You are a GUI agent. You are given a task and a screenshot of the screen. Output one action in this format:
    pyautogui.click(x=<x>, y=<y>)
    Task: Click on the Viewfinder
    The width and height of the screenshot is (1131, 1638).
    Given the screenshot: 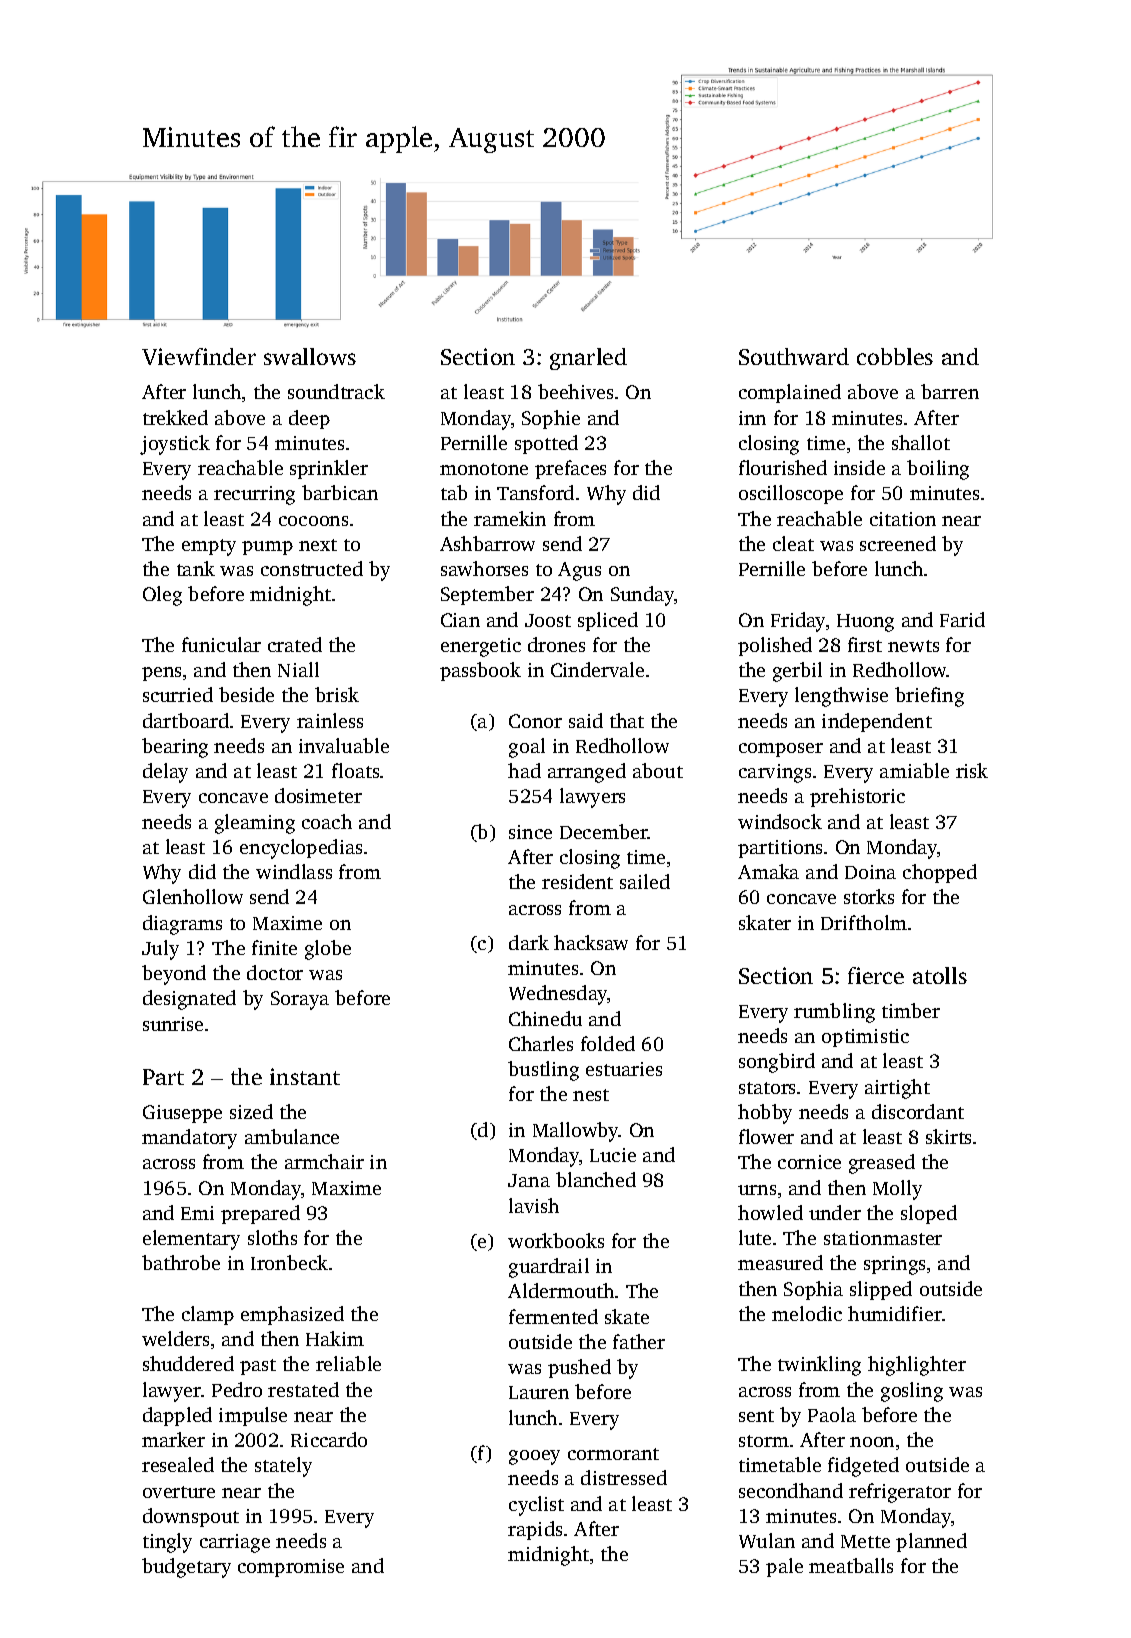 What is the action you would take?
    pyautogui.click(x=199, y=356)
